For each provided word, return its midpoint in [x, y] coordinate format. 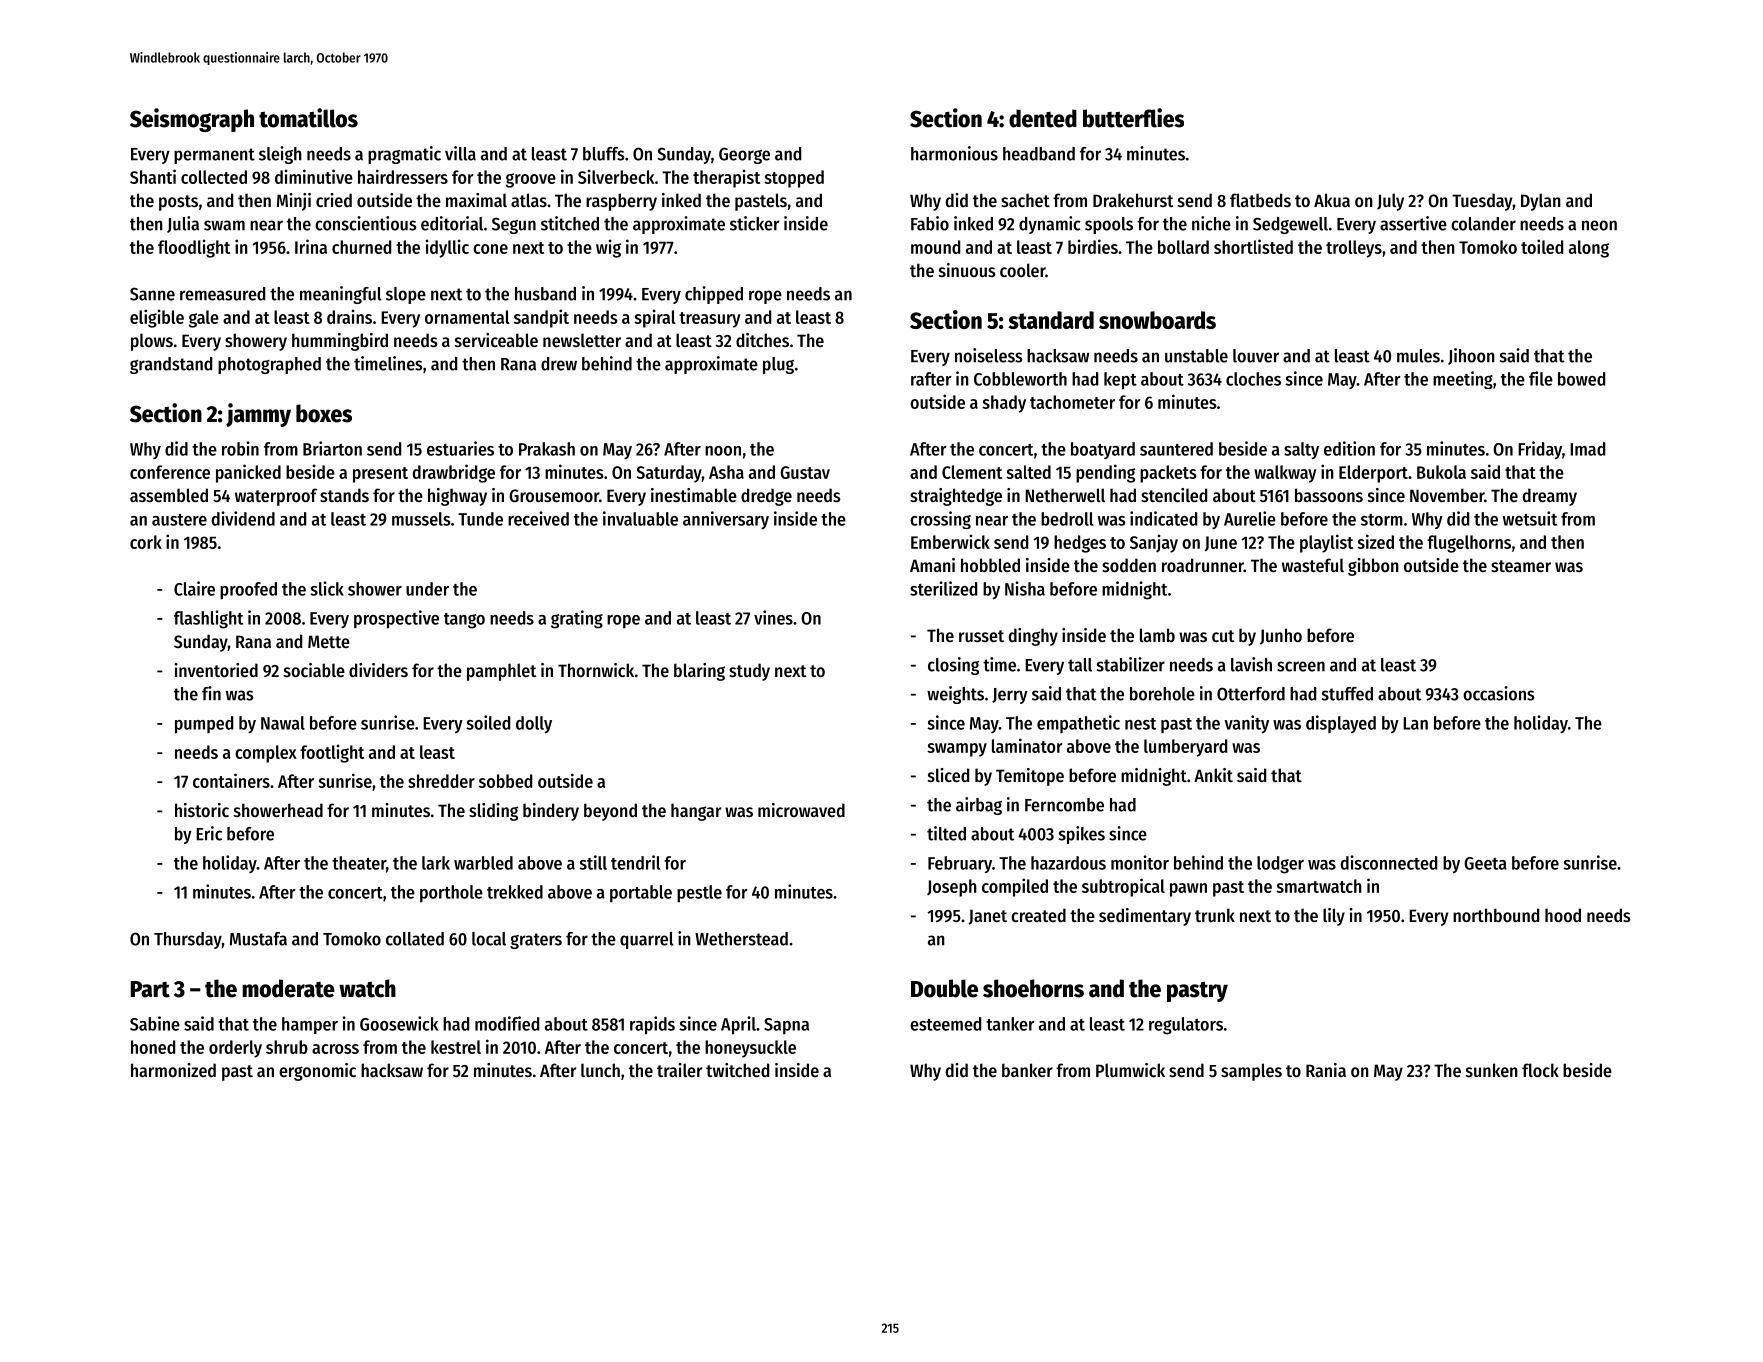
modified [507, 1023]
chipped [714, 295]
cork [146, 542]
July [1390, 202]
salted [1028, 472]
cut [1223, 636]
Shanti [153, 176]
